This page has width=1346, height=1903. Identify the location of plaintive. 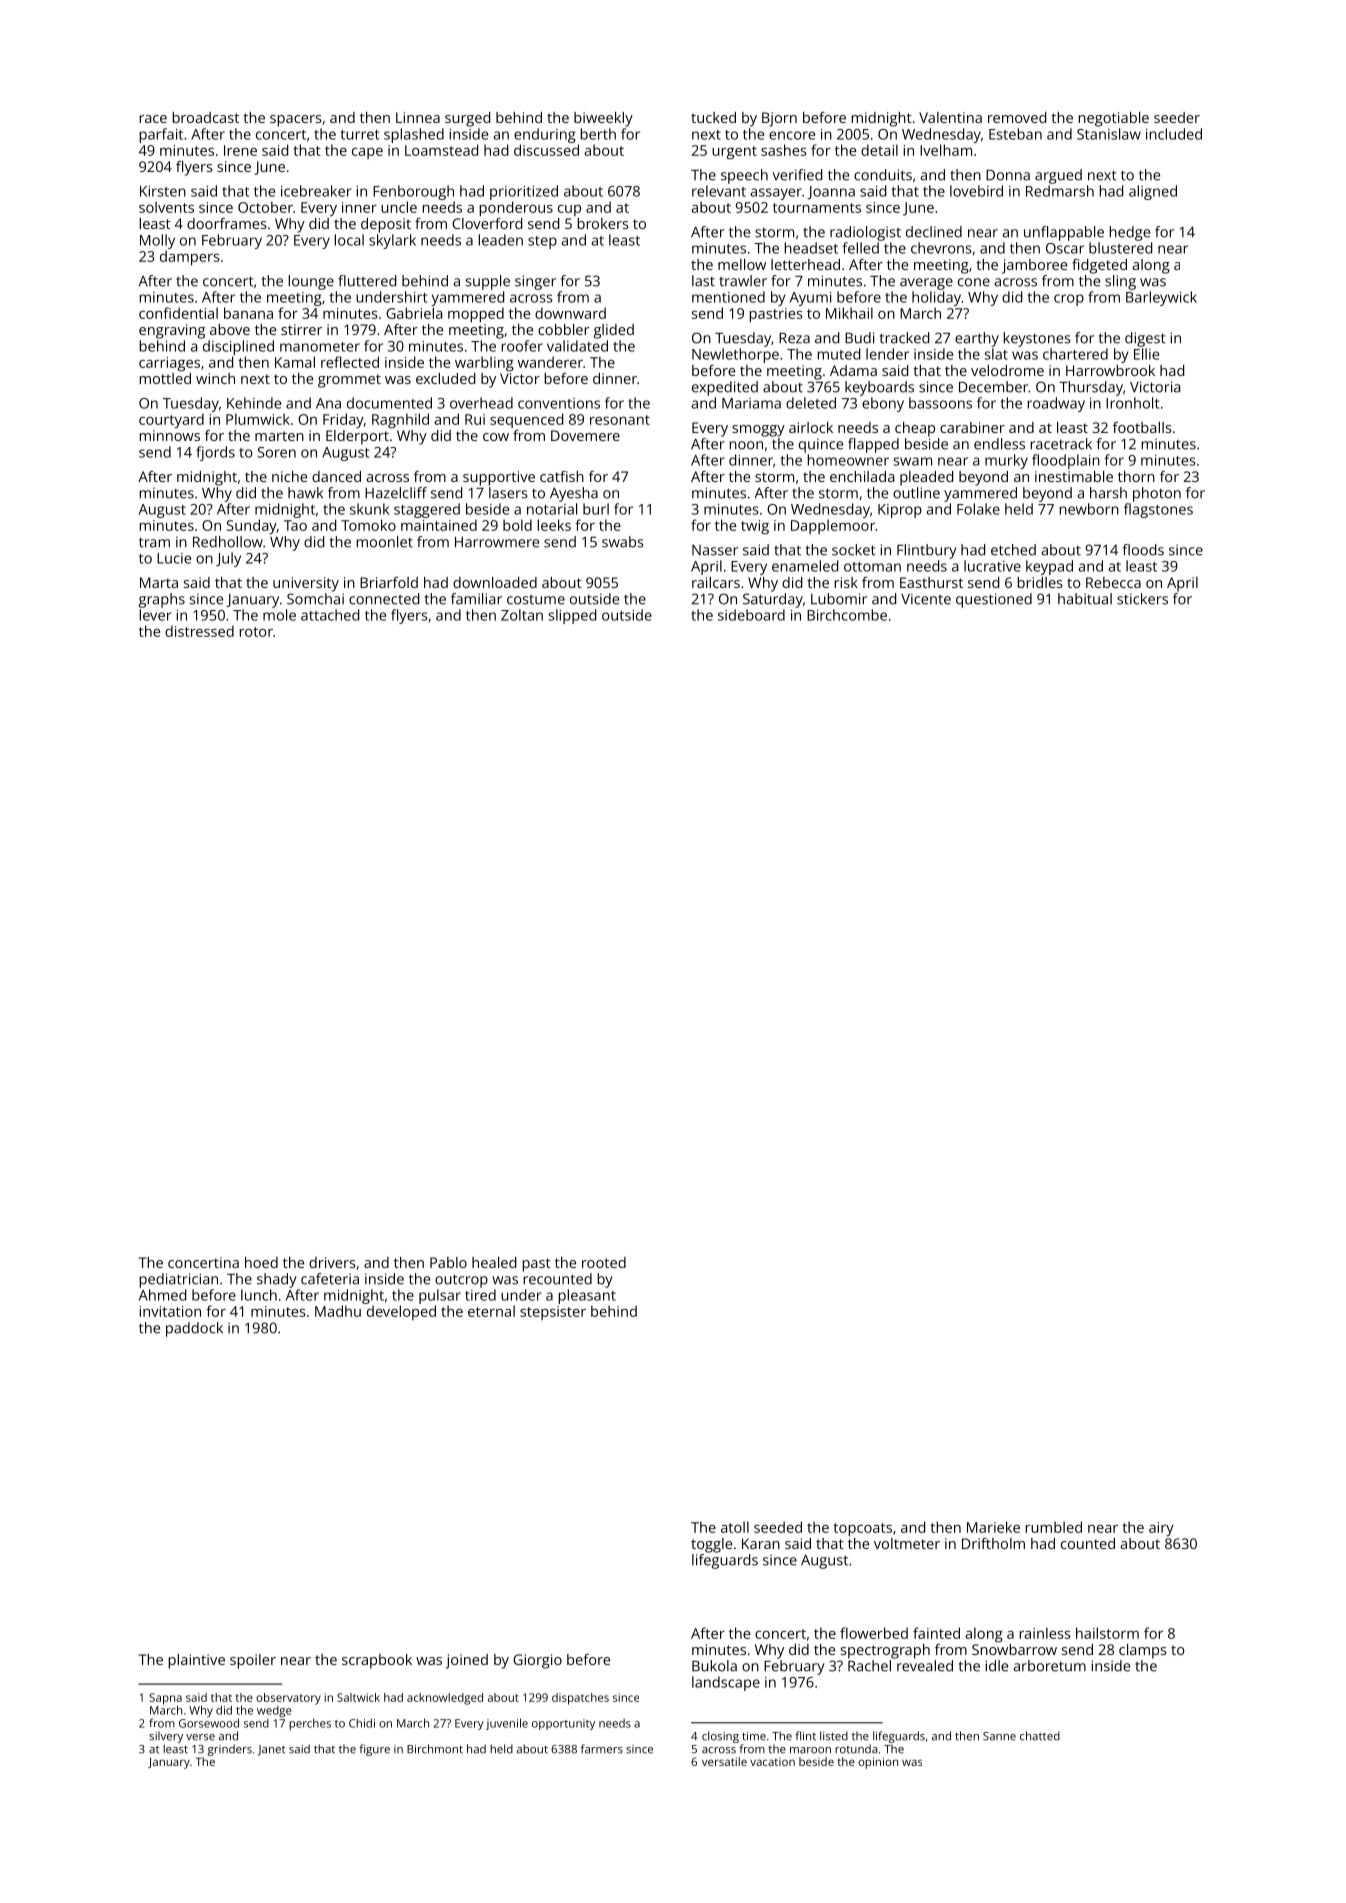
(196, 1661).
